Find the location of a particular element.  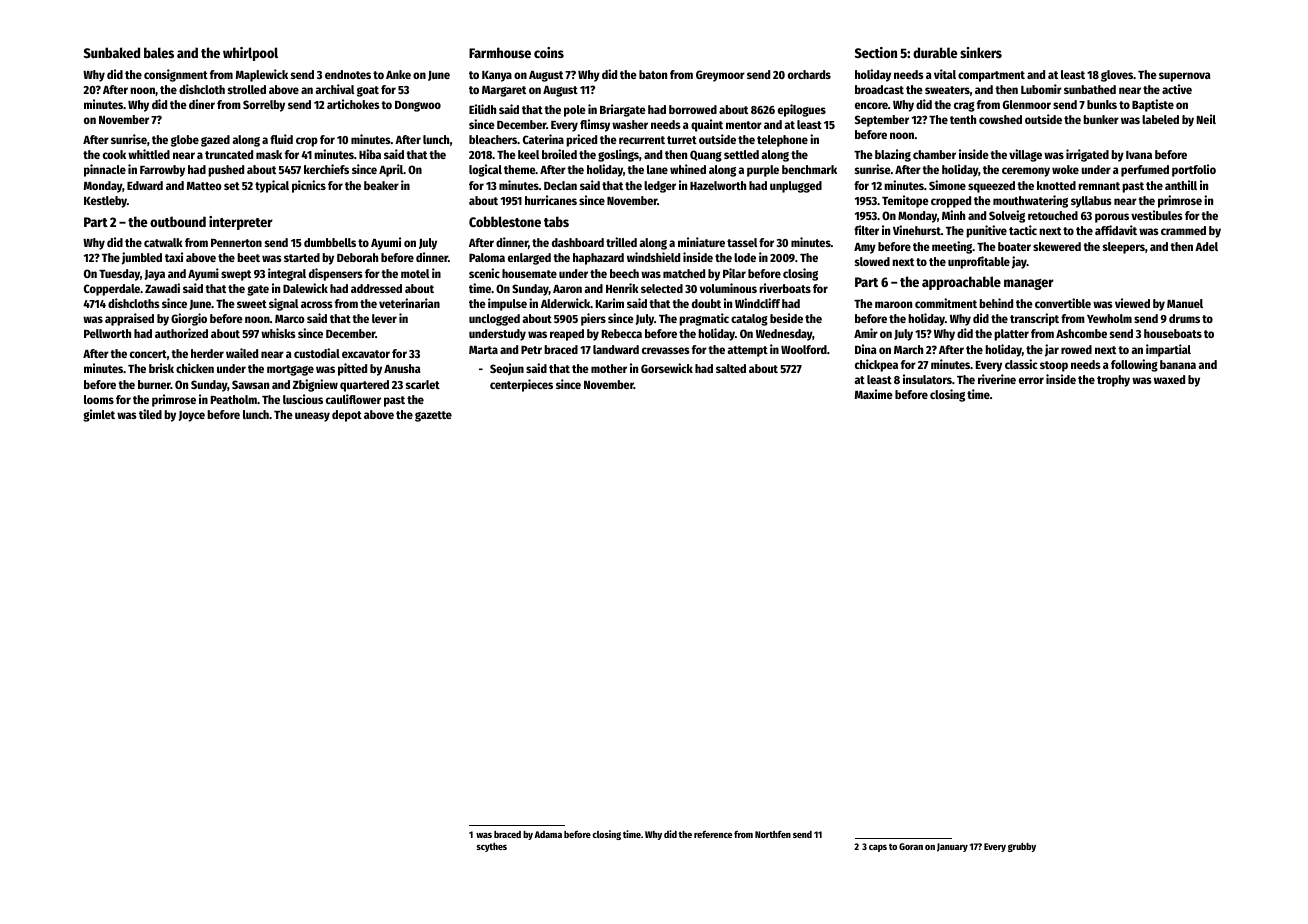

Maxime is located at coordinates (874, 394).
